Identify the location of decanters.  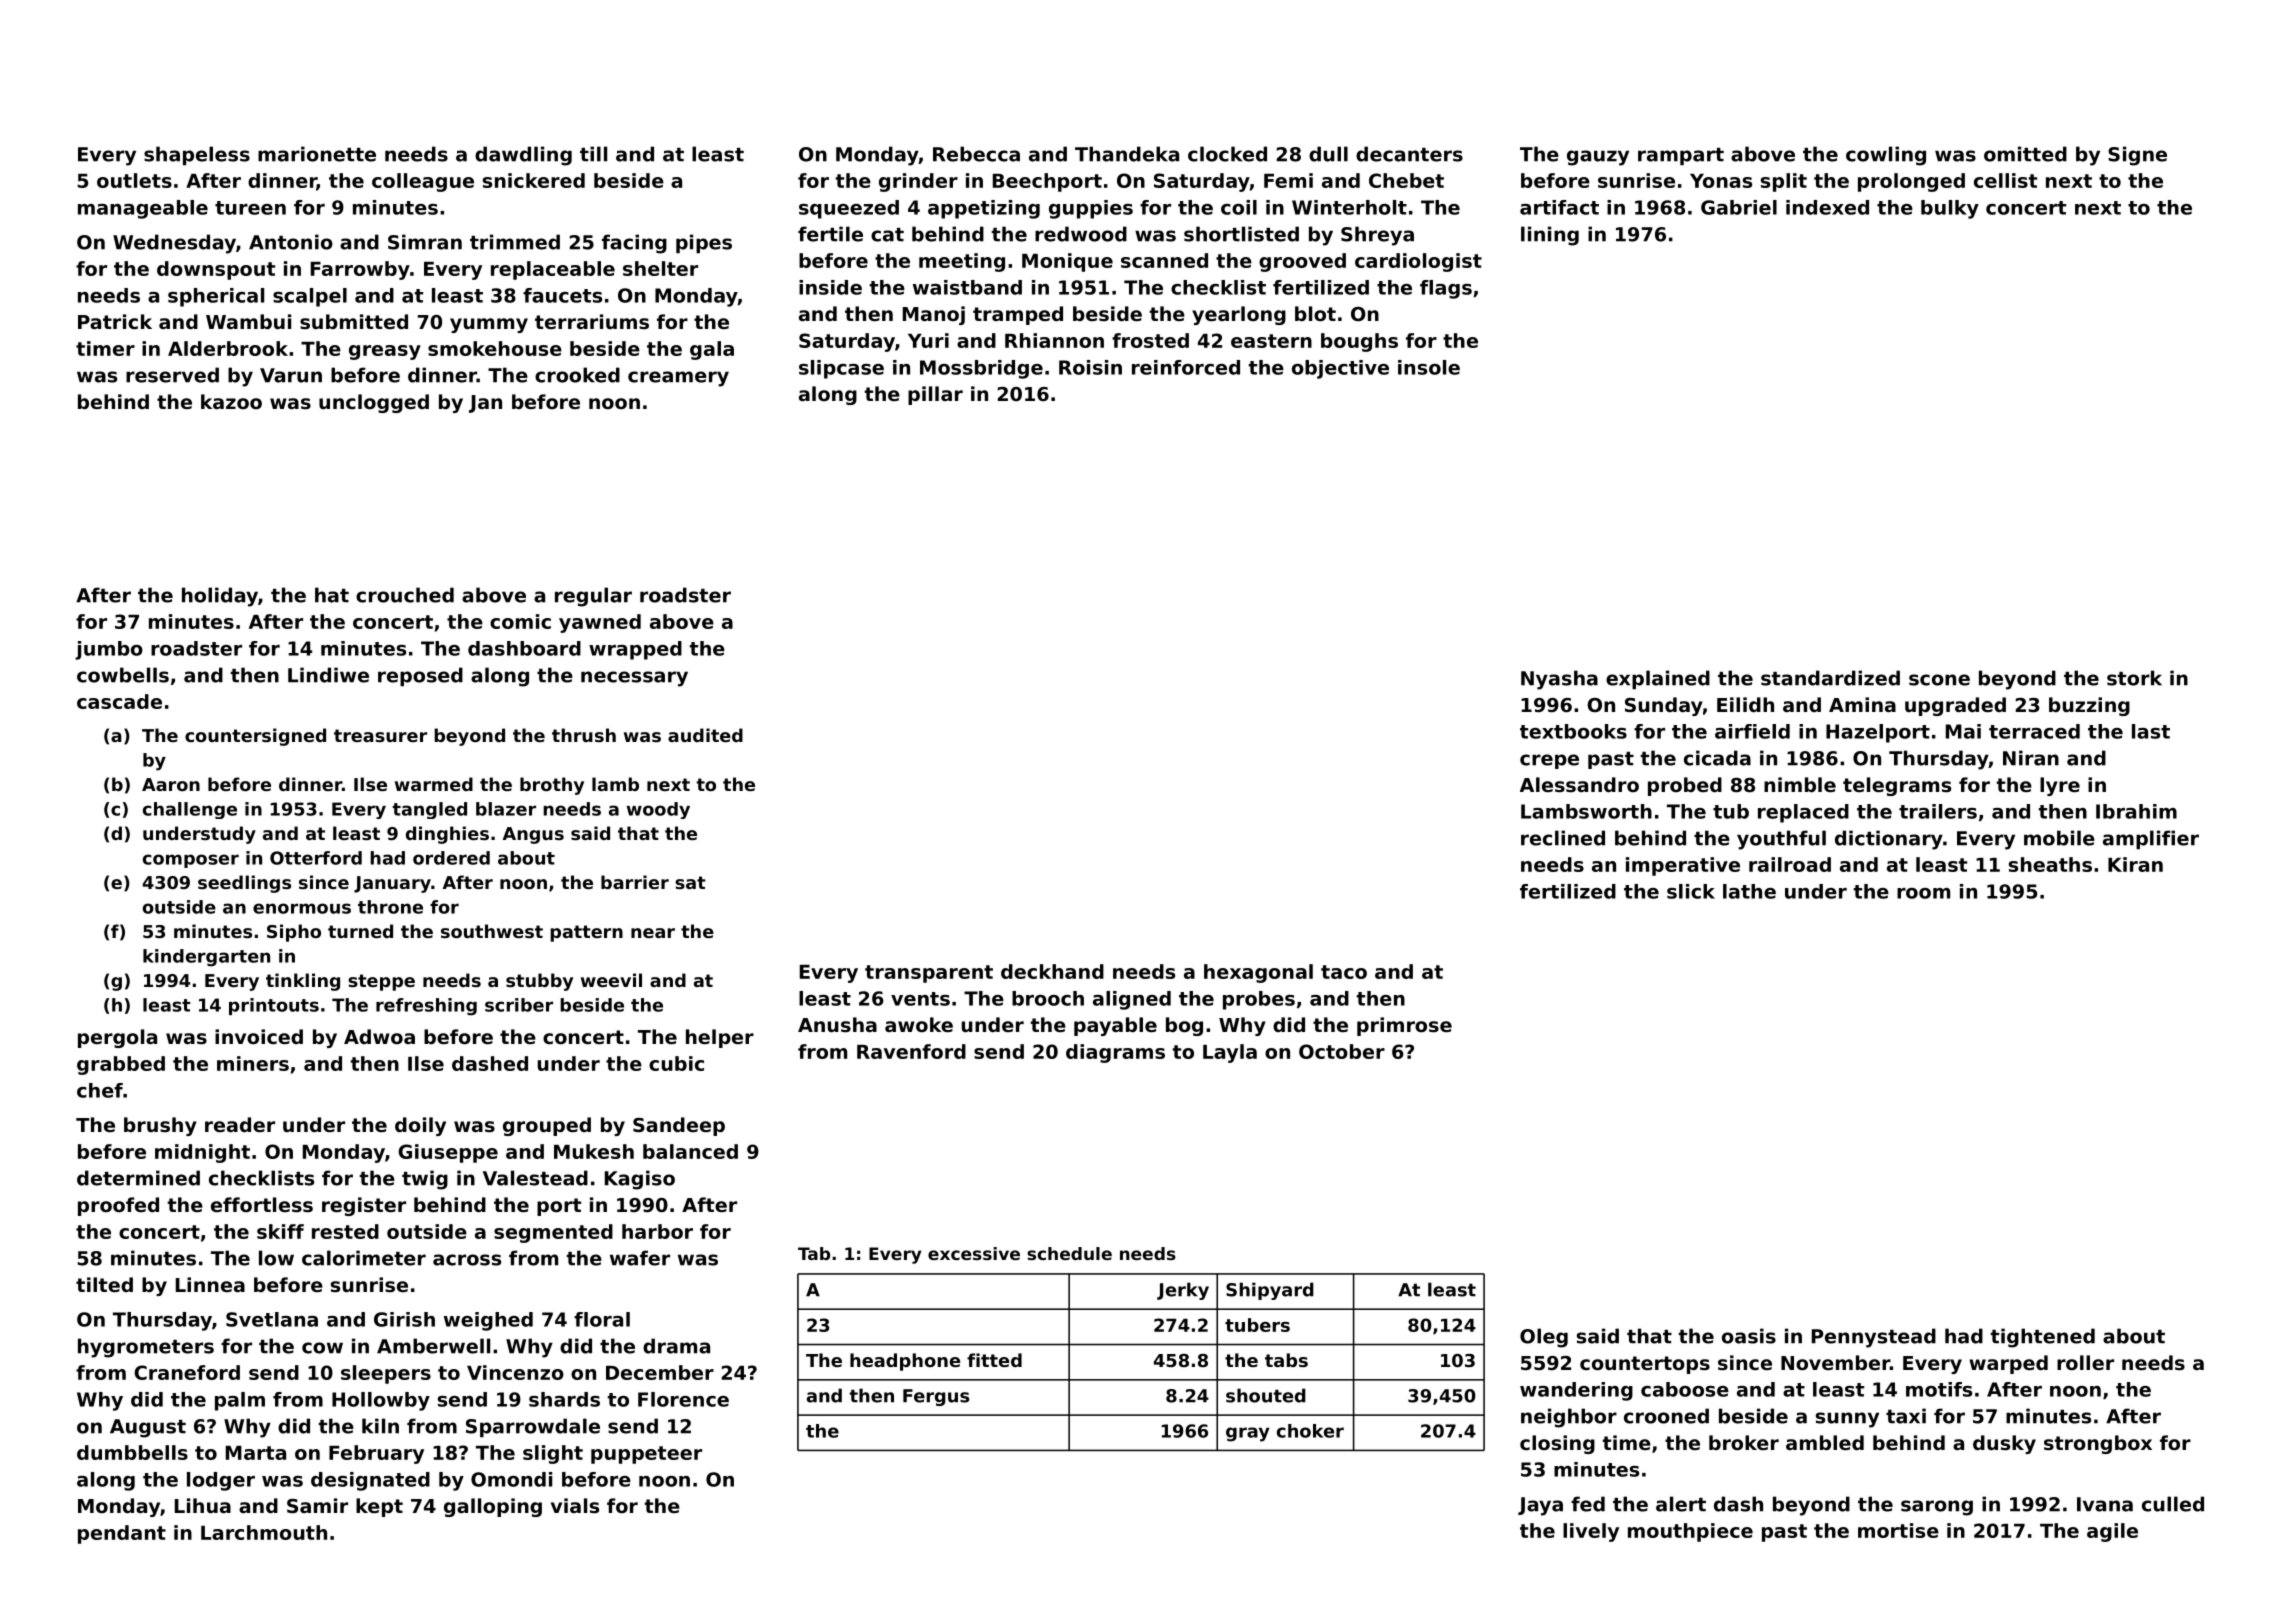
(1409, 154).
